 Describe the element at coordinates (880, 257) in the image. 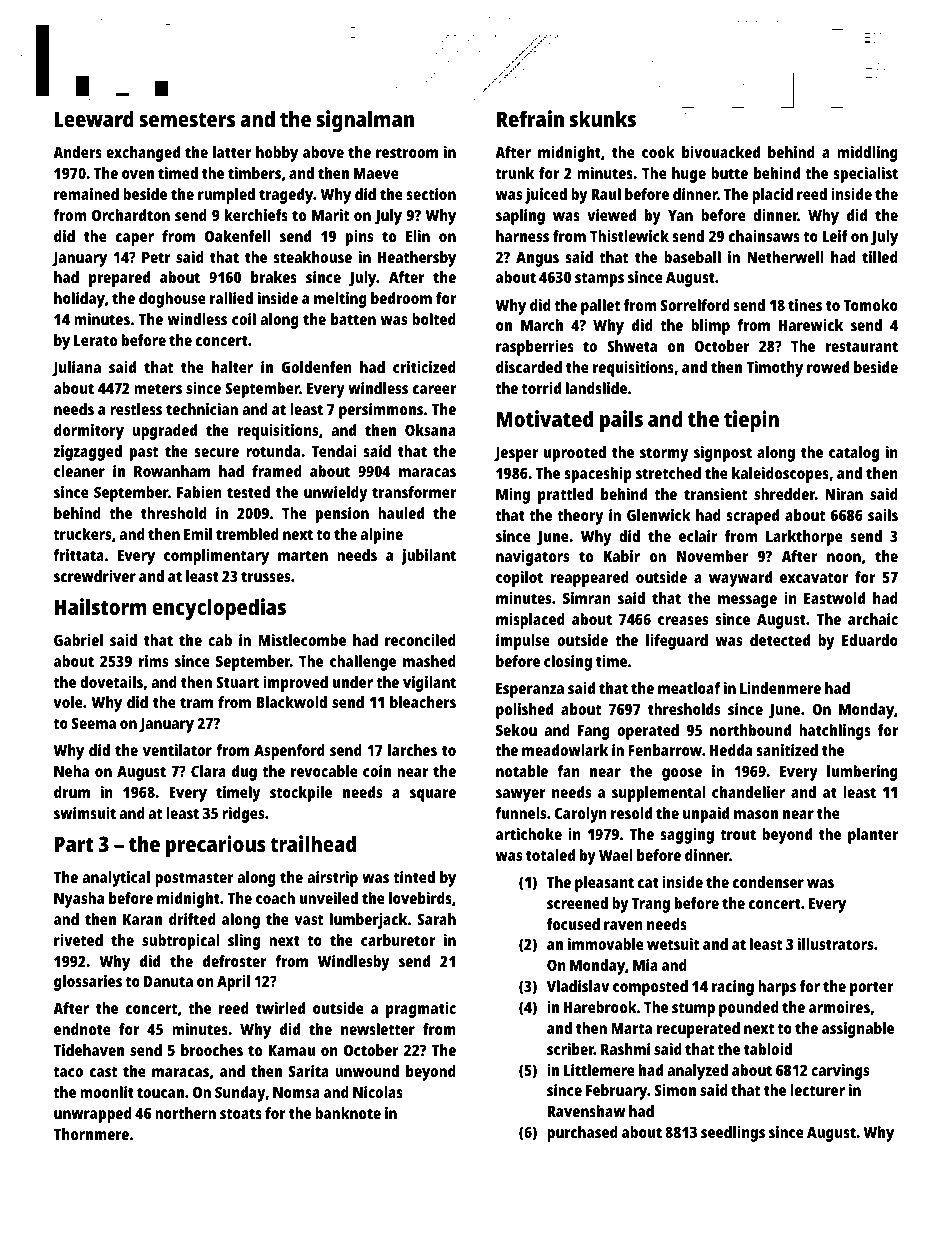

I see `tilled` at that location.
